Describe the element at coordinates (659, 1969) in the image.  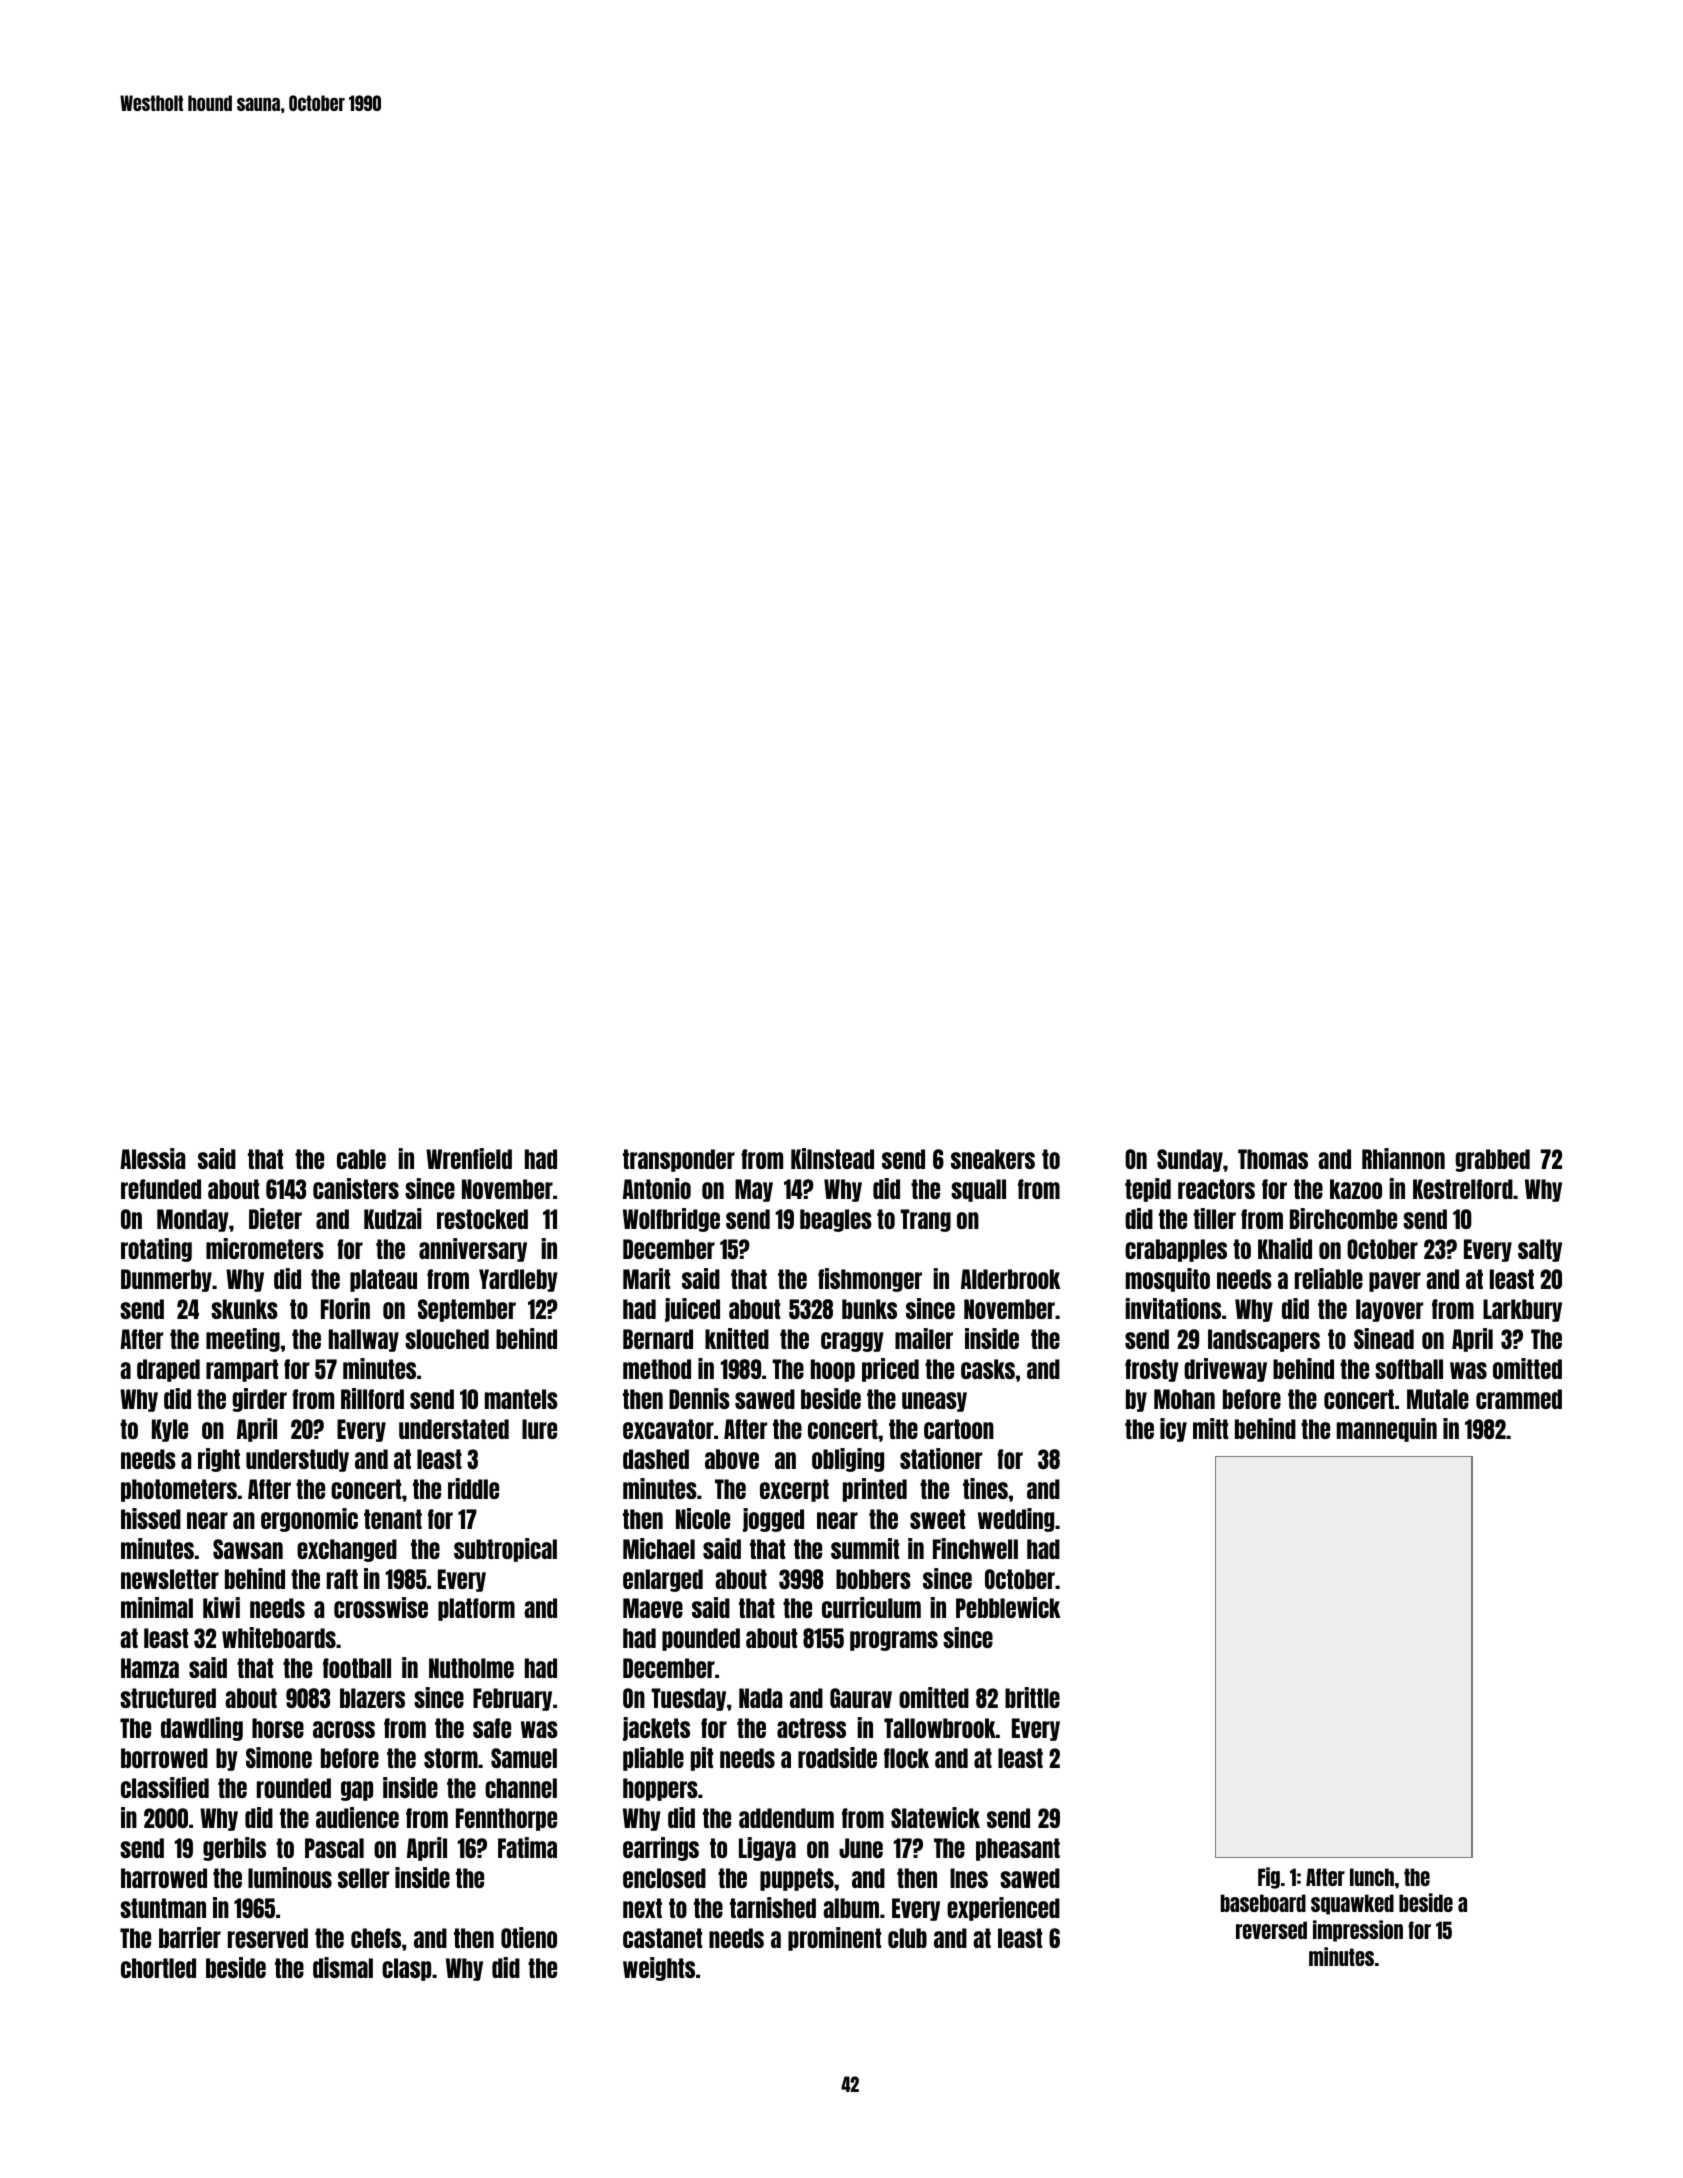
I see `weights` at that location.
